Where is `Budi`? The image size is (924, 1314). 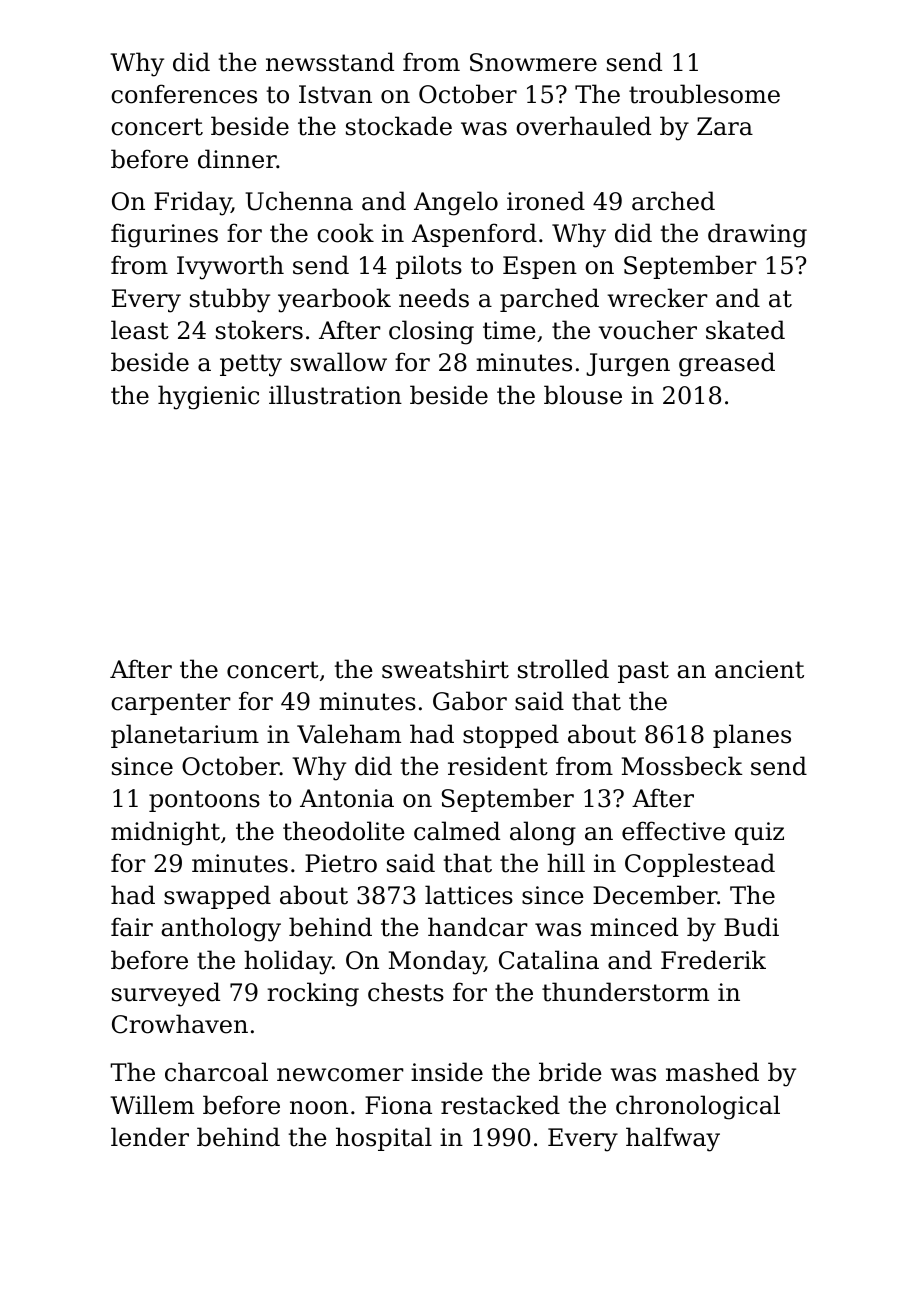 Budi is located at coordinates (751, 927).
